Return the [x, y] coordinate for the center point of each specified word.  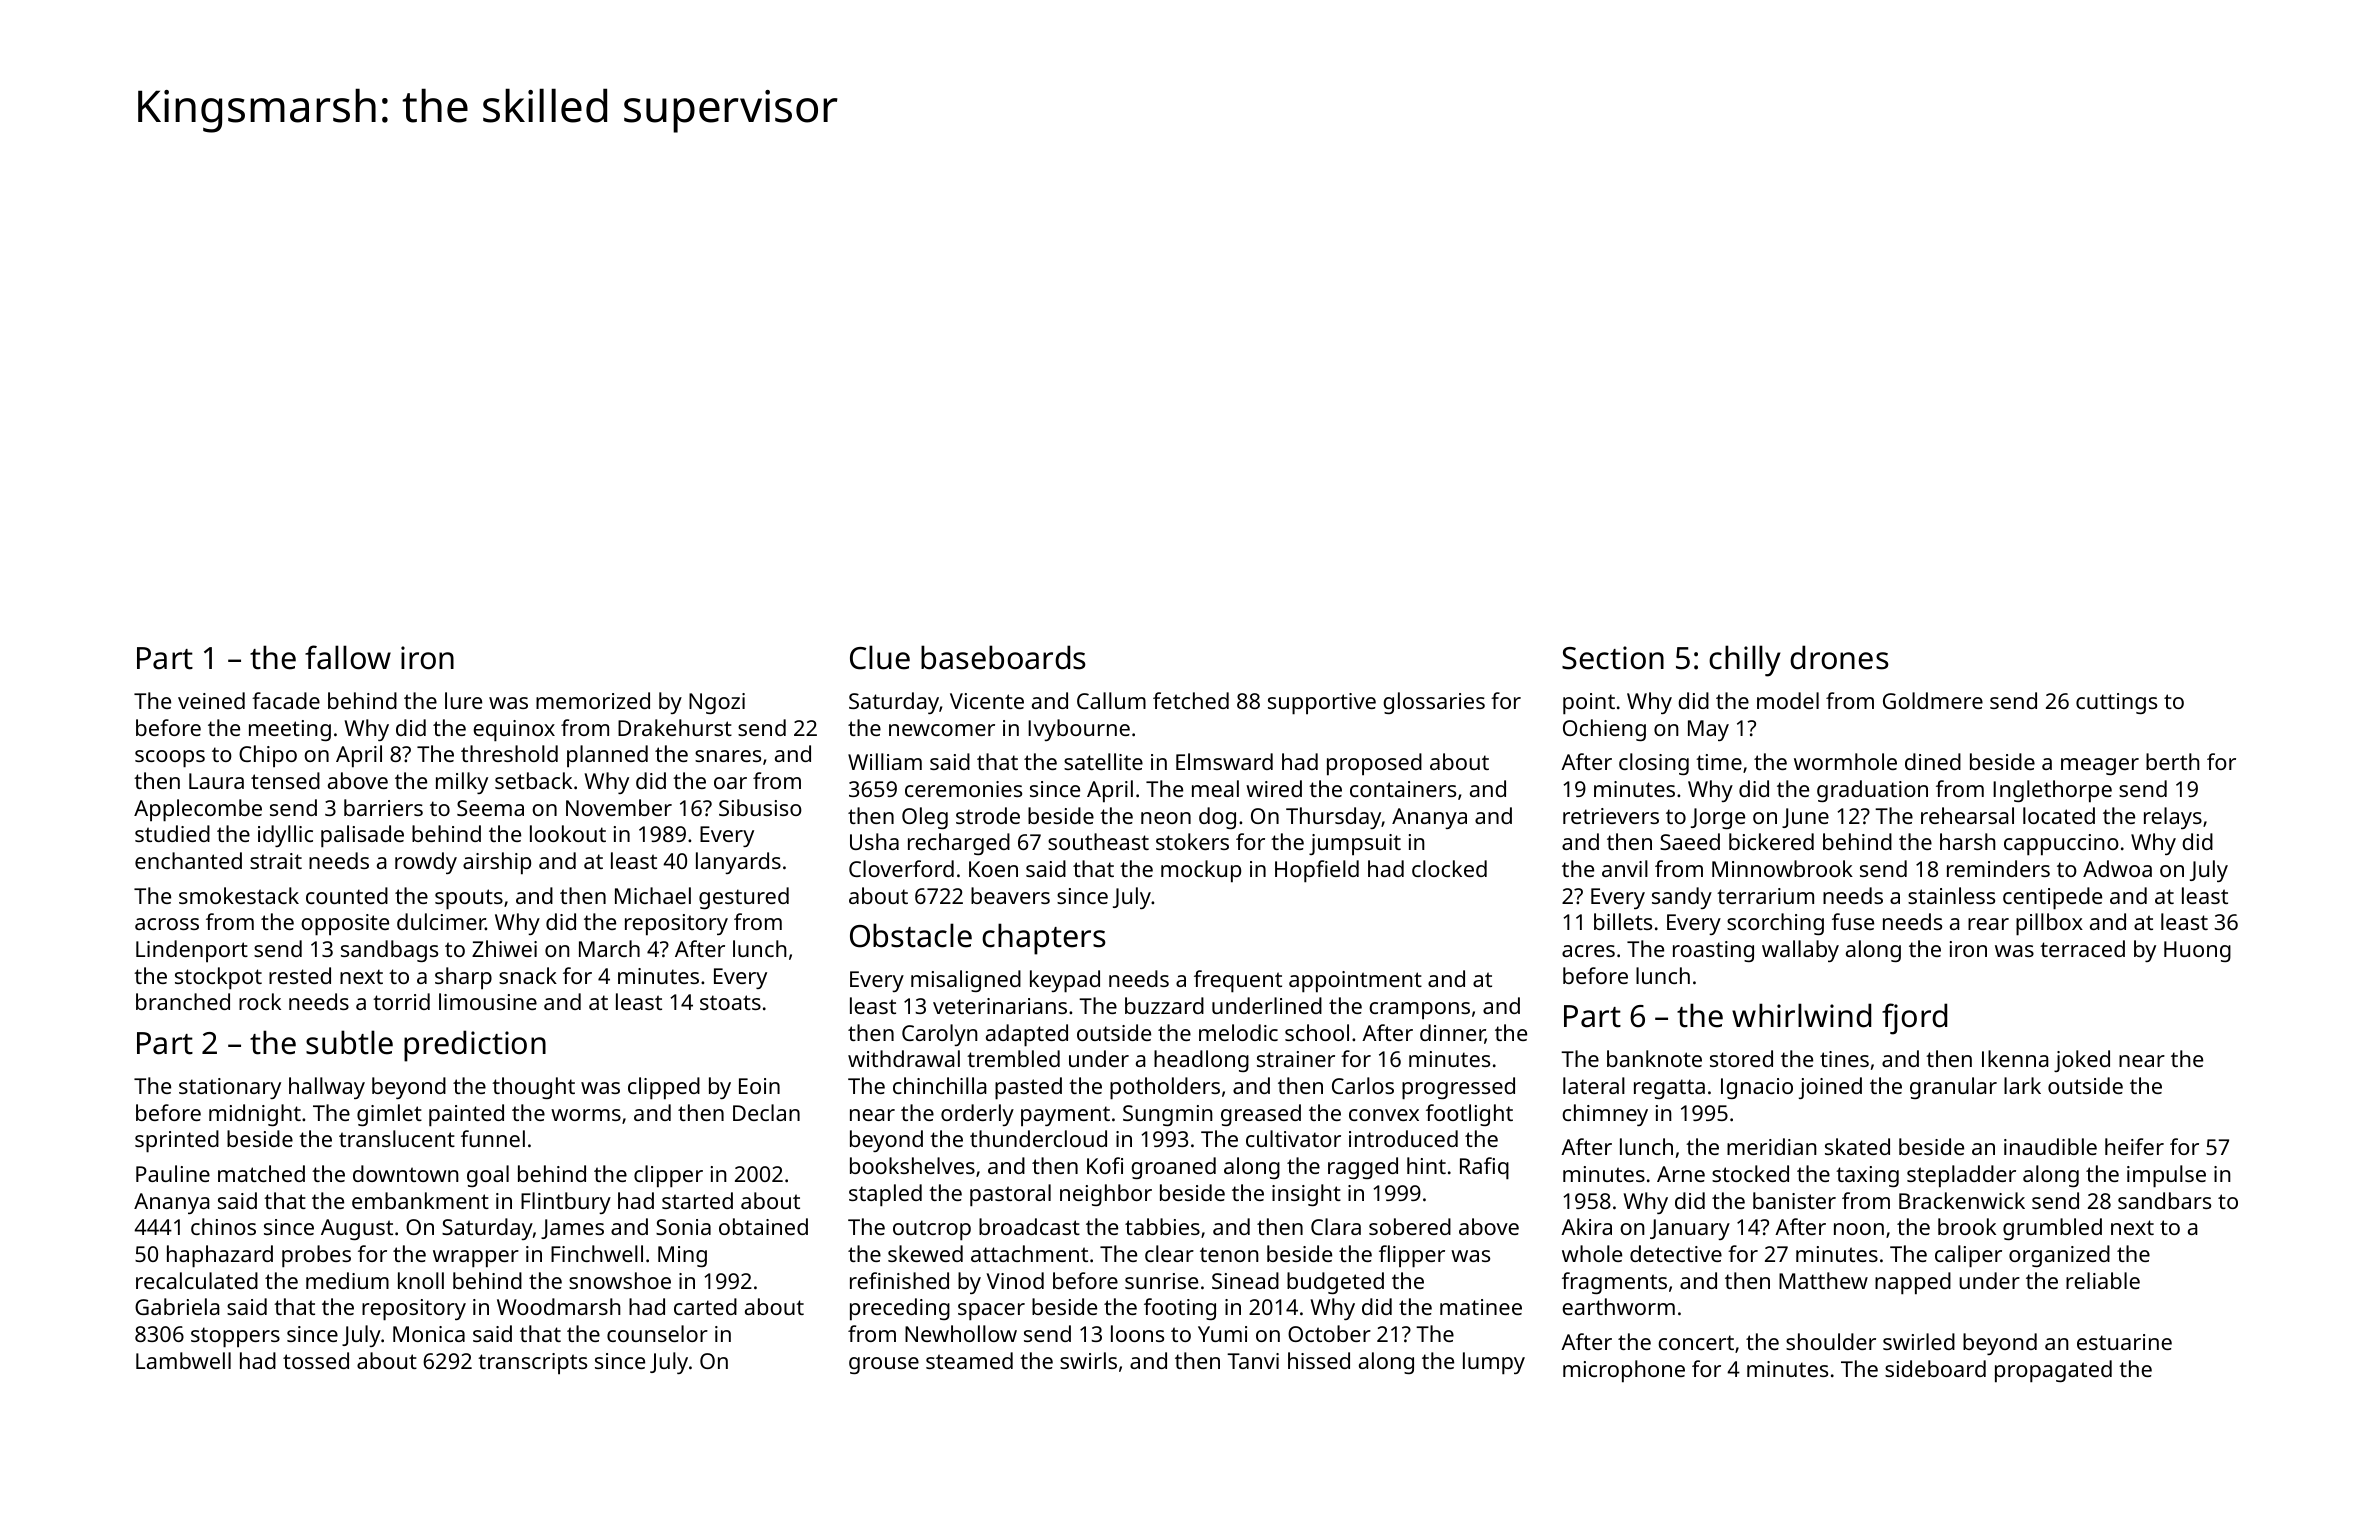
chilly [1745, 661]
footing [1180, 1309]
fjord [1914, 1019]
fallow [348, 657]
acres [1588, 951]
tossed [316, 1360]
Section [1613, 658]
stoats [730, 1002]
